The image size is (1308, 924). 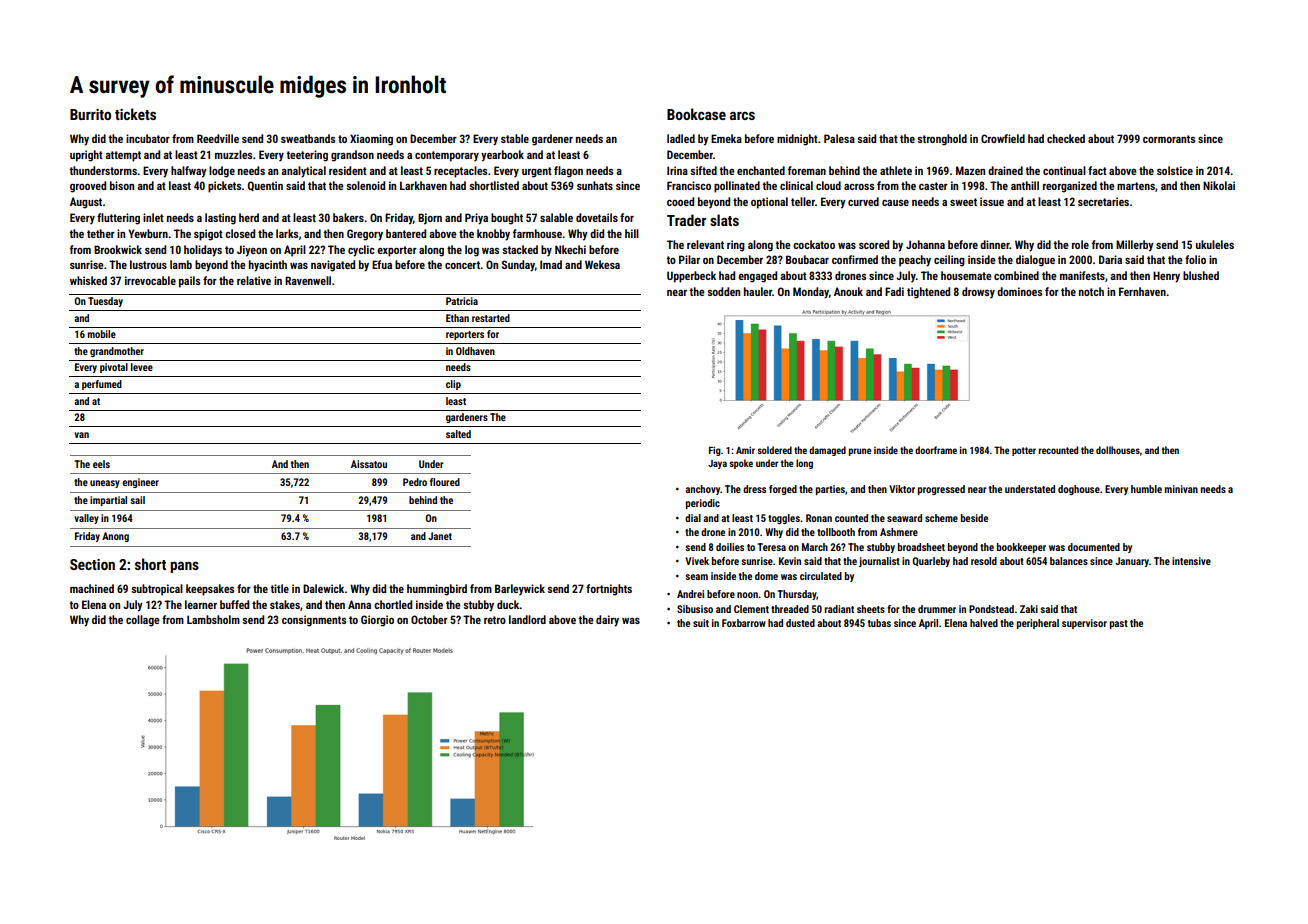 What do you see at coordinates (377, 621) in the screenshot?
I see `Giorgio` at bounding box center [377, 621].
